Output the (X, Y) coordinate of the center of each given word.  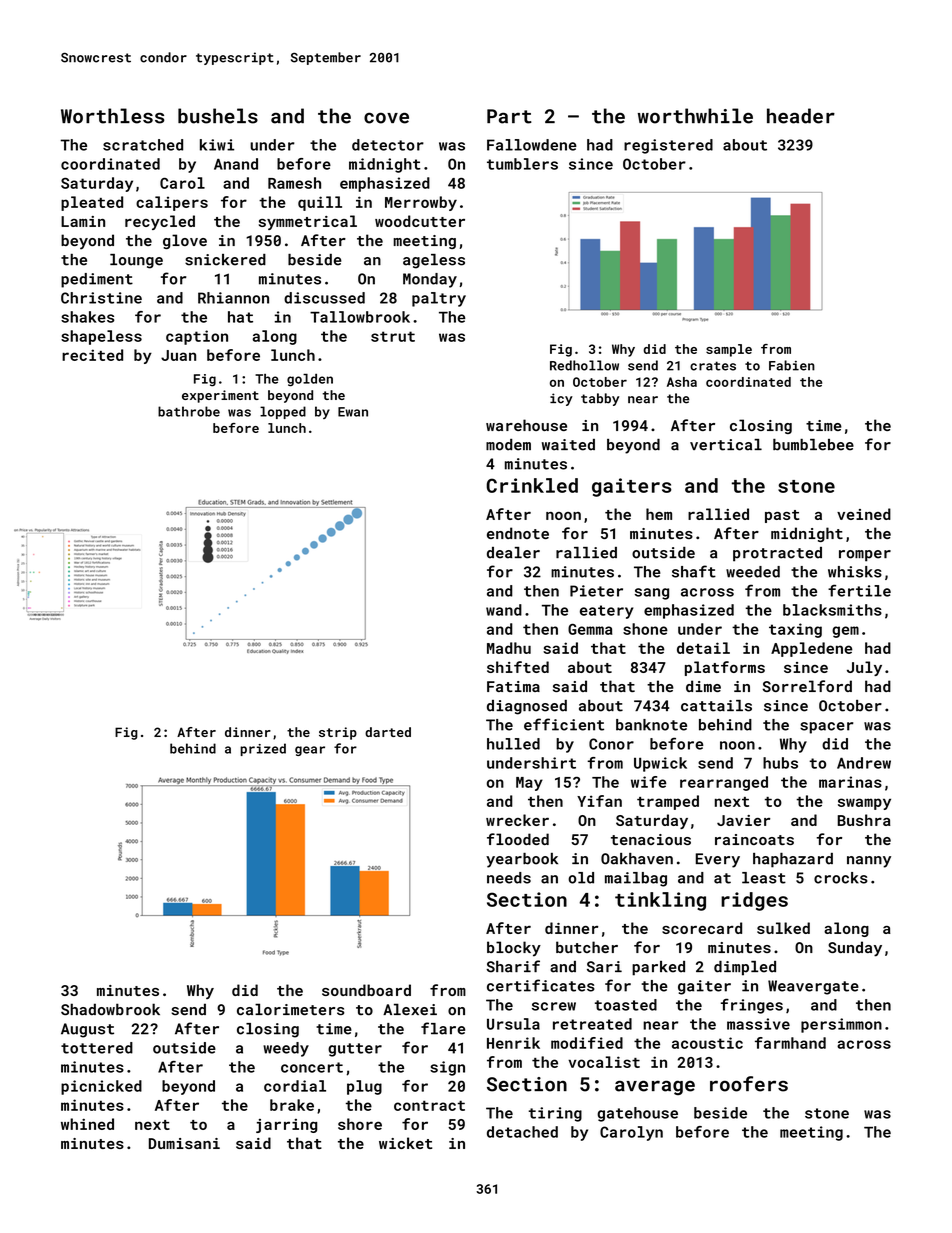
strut (393, 336)
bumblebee (813, 445)
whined (87, 1124)
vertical (726, 445)
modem (508, 445)
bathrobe (189, 411)
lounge (136, 261)
